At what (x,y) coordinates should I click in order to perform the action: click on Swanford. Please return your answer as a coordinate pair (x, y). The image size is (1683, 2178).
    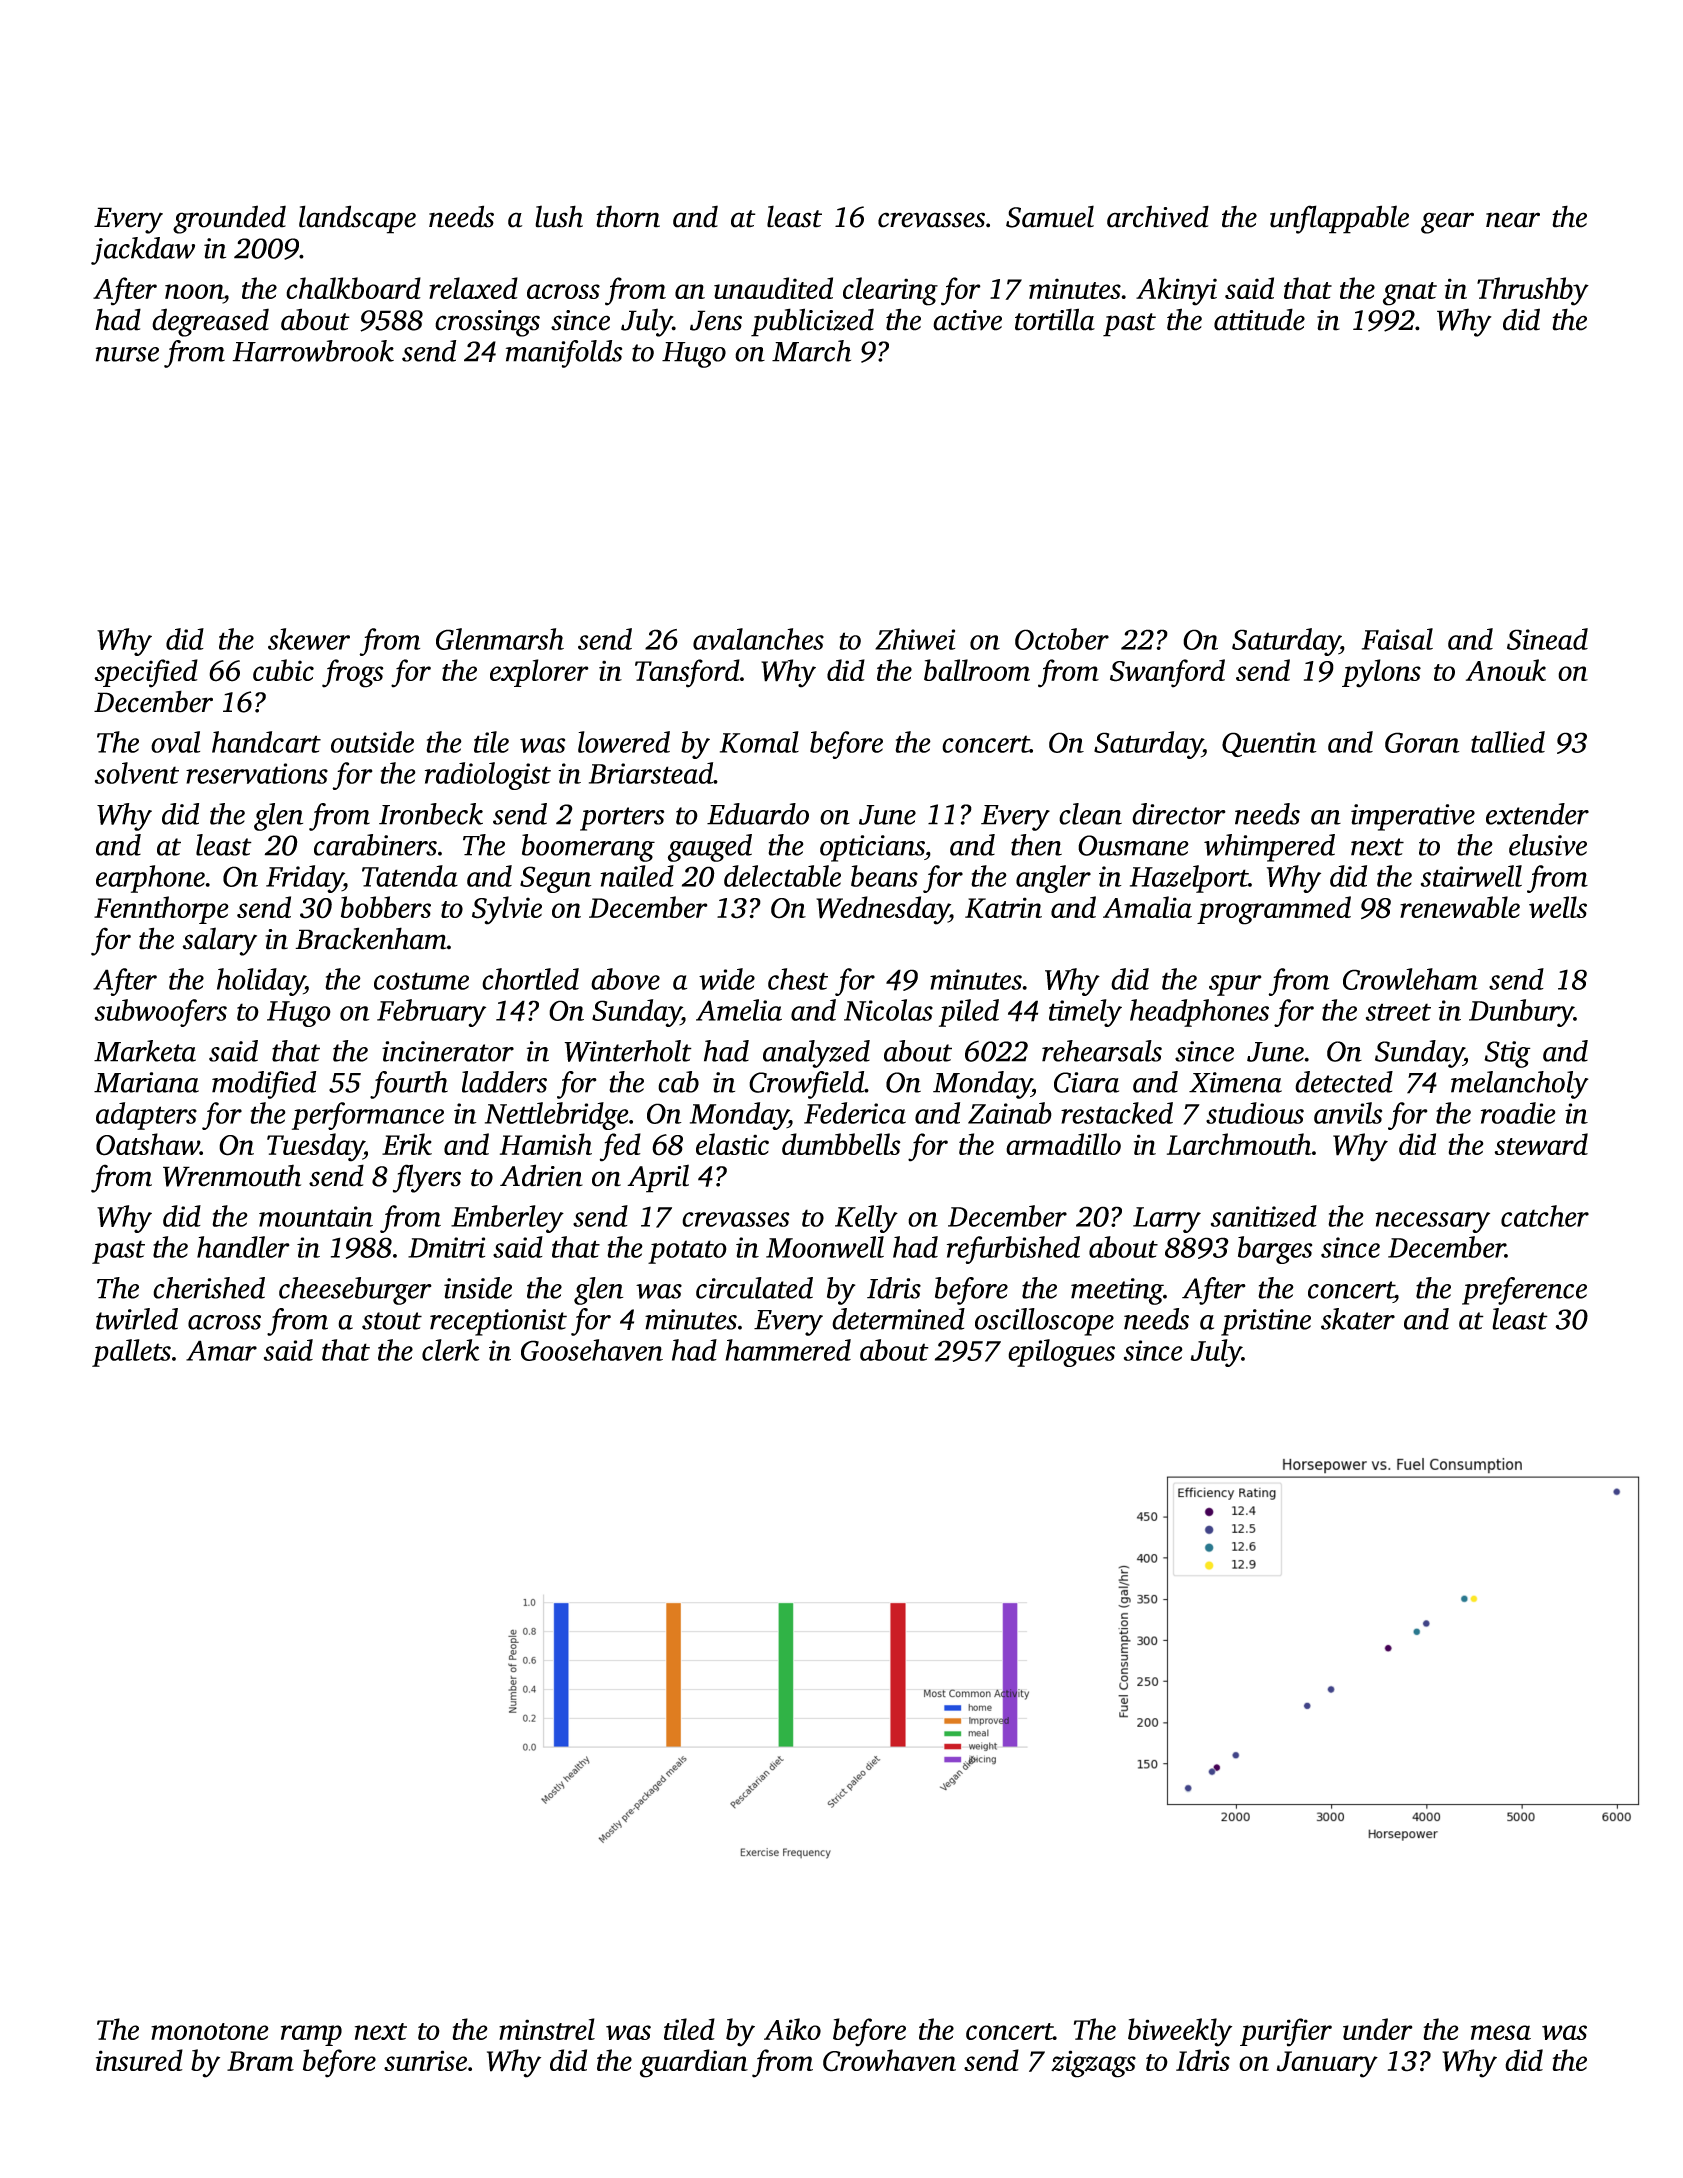
    Looking at the image, I should click on (1167, 673).
